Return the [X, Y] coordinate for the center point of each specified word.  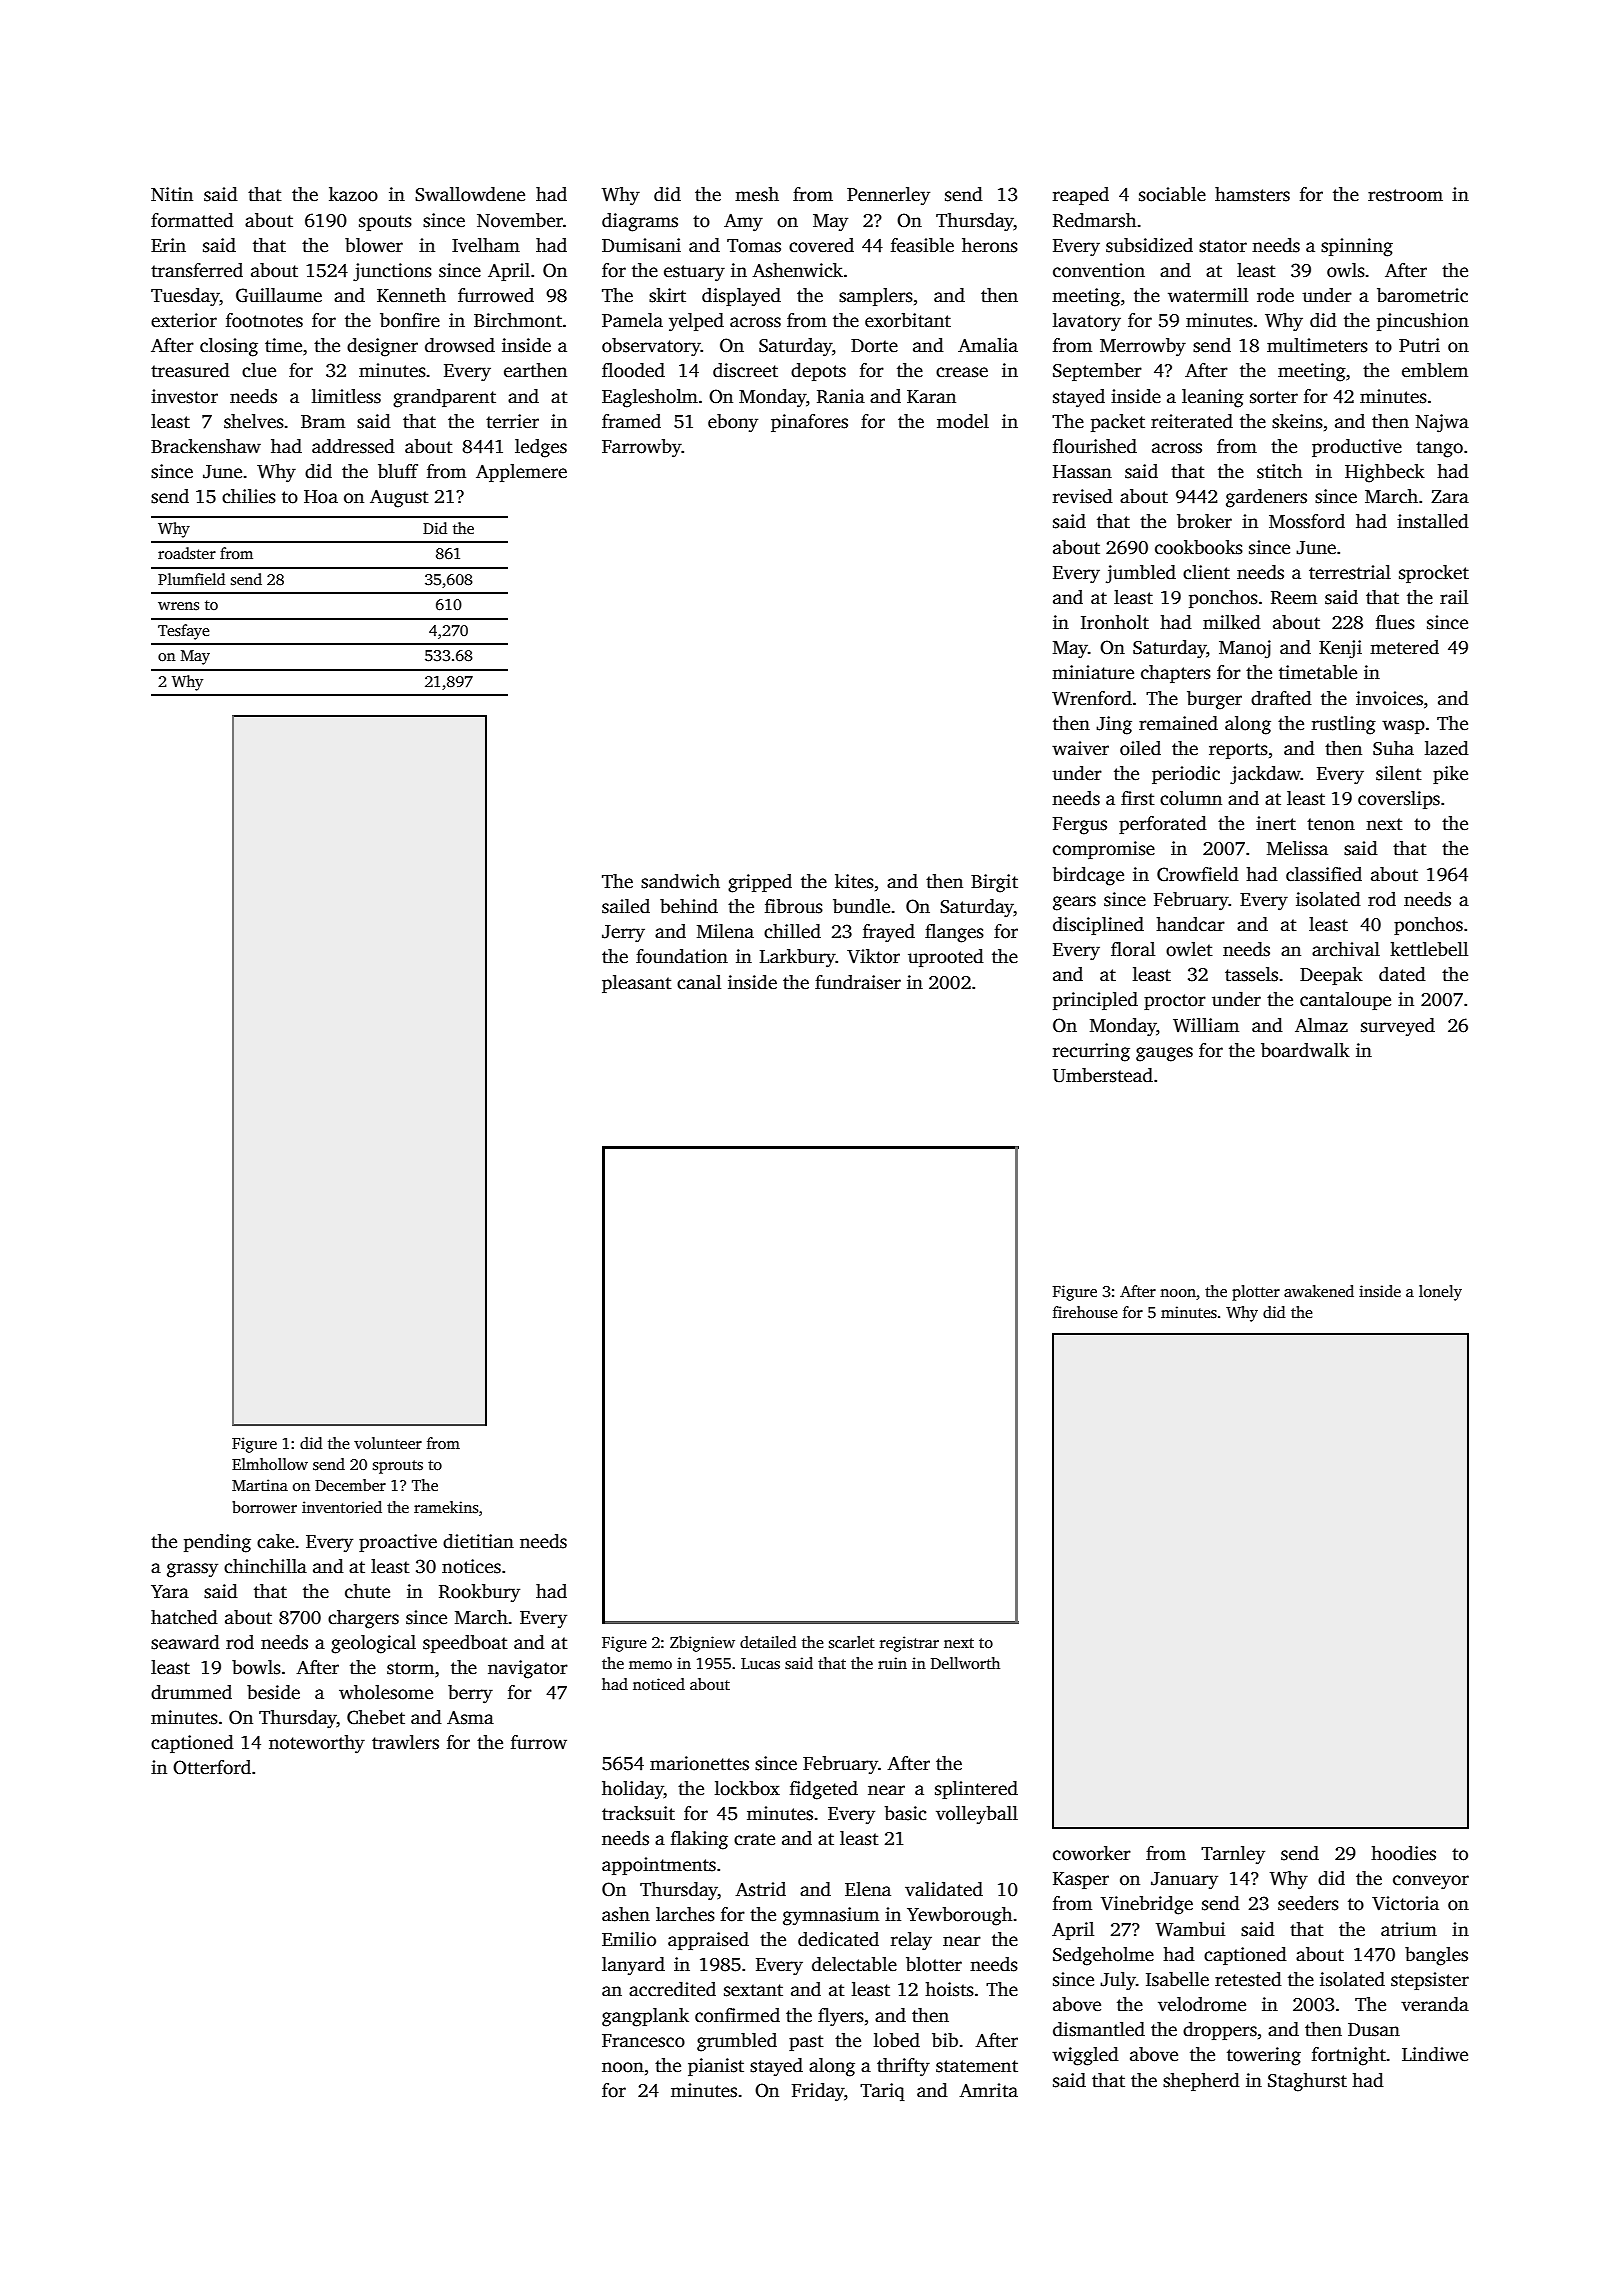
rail [1454, 597]
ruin [892, 1663]
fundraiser [858, 982]
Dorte [874, 346]
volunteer [388, 1443]
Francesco [643, 2041]
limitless [346, 396]
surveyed [1398, 1027]
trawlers [405, 1742]
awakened [1319, 1291]
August [399, 498]
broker [1204, 521]
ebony [733, 423]
